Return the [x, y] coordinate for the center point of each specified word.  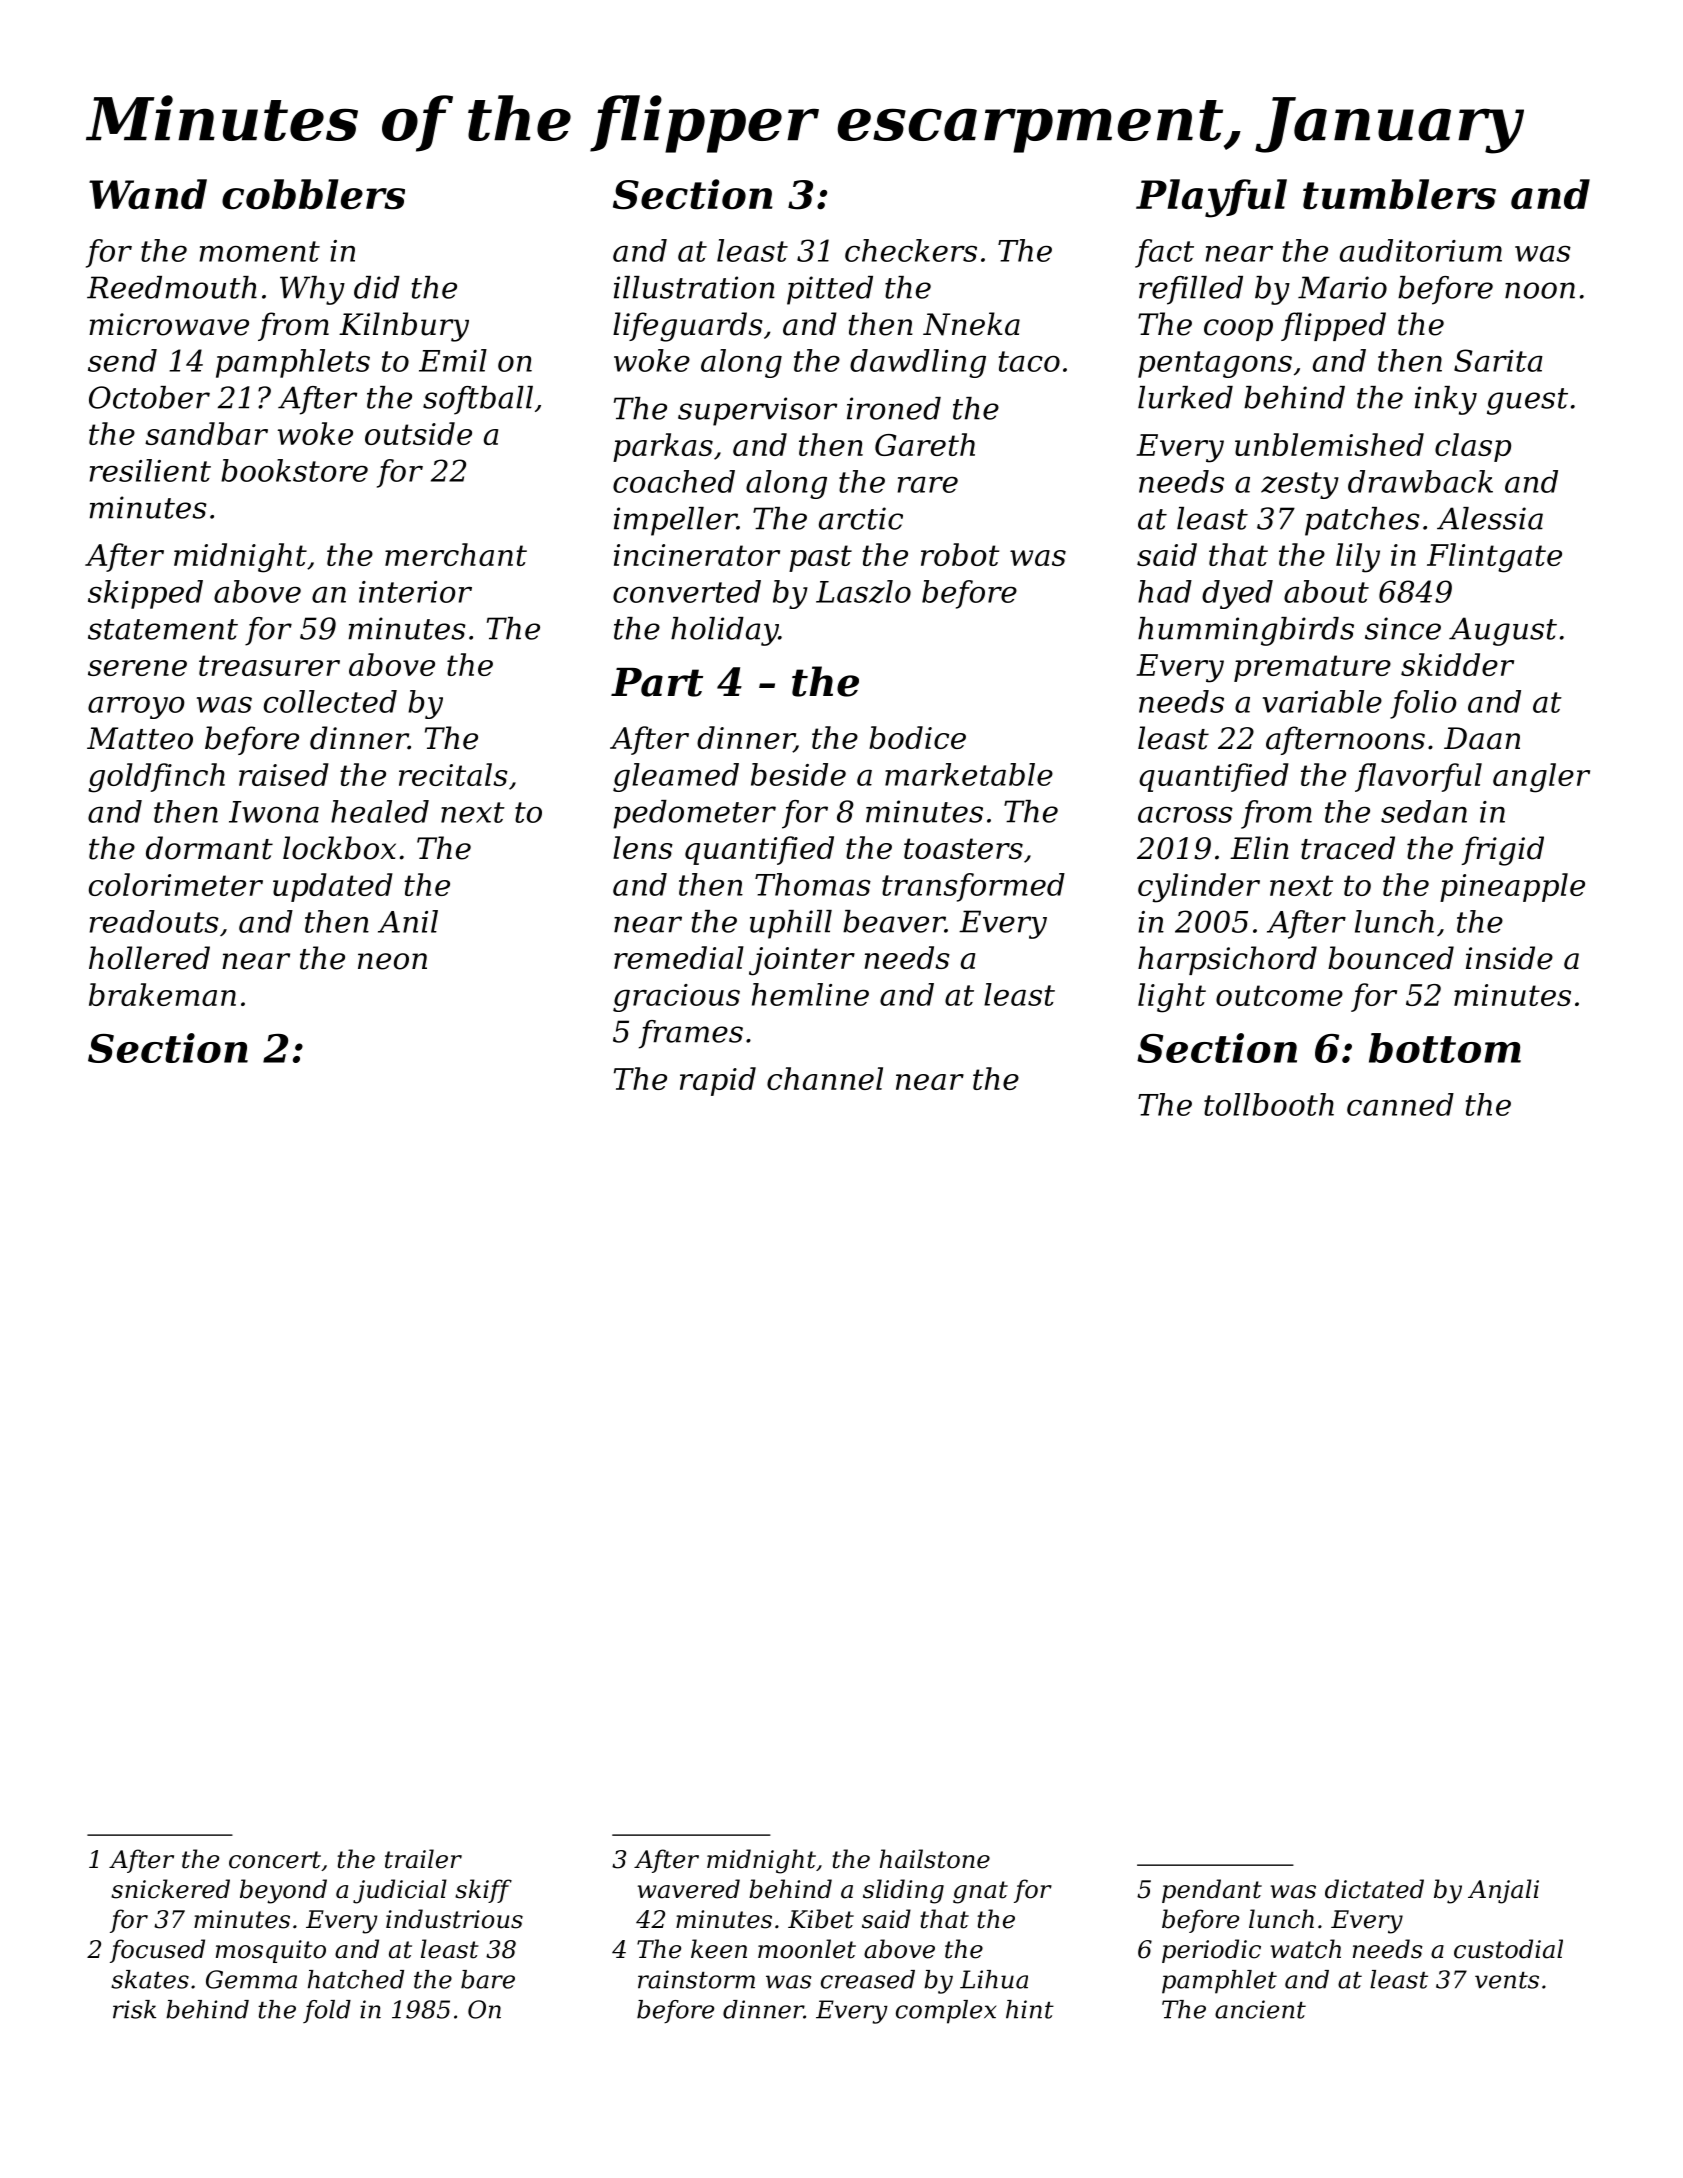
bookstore [294, 470]
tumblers [1399, 194]
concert [275, 1860]
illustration [694, 287]
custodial [1508, 1949]
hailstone [935, 1859]
